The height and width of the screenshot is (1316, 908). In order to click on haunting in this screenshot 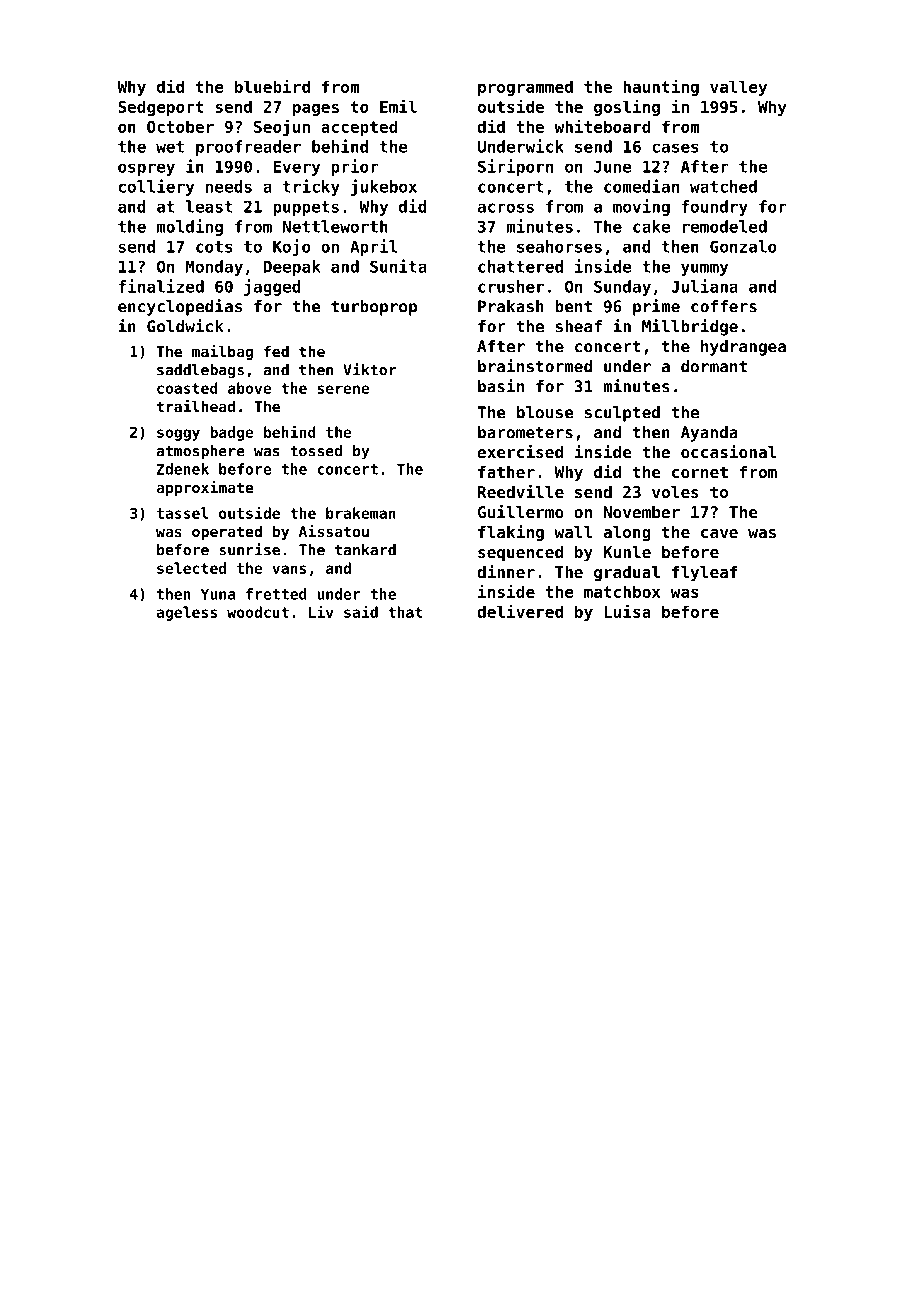, I will do `click(661, 87)`.
